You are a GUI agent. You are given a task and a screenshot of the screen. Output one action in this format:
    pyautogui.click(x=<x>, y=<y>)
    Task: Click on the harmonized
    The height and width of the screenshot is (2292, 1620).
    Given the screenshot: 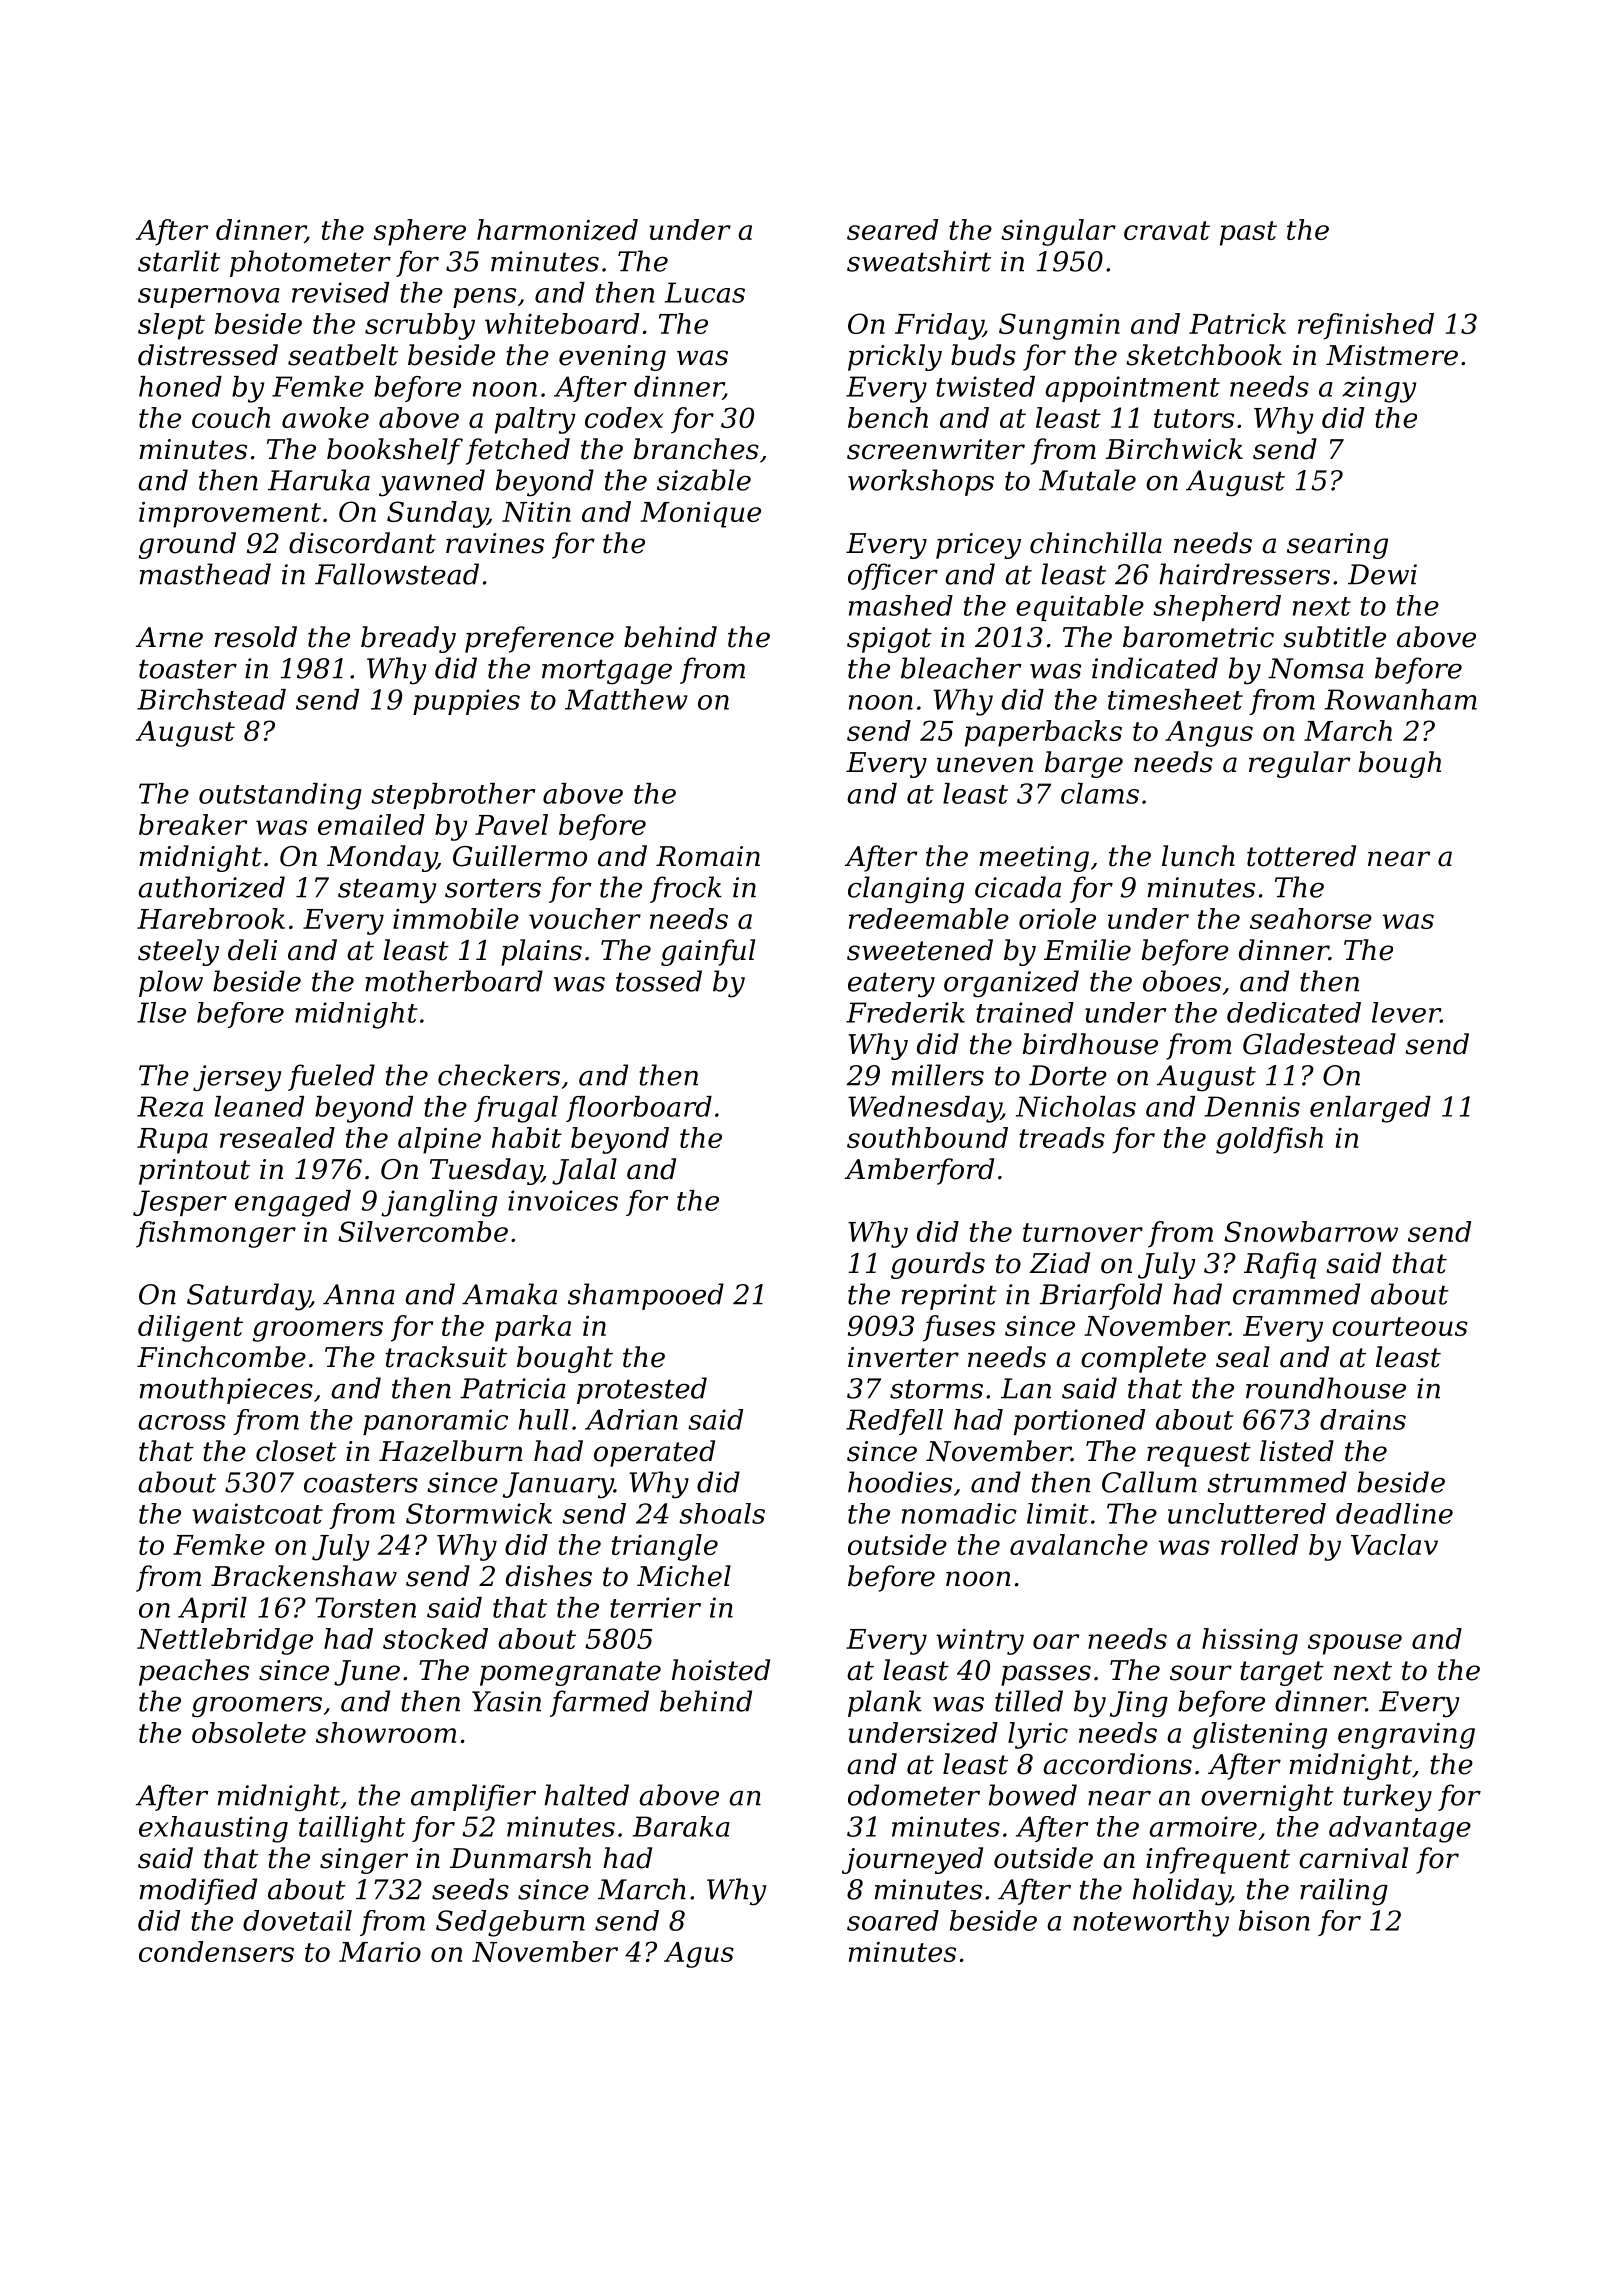 What is the action you would take?
    pyautogui.click(x=557, y=230)
